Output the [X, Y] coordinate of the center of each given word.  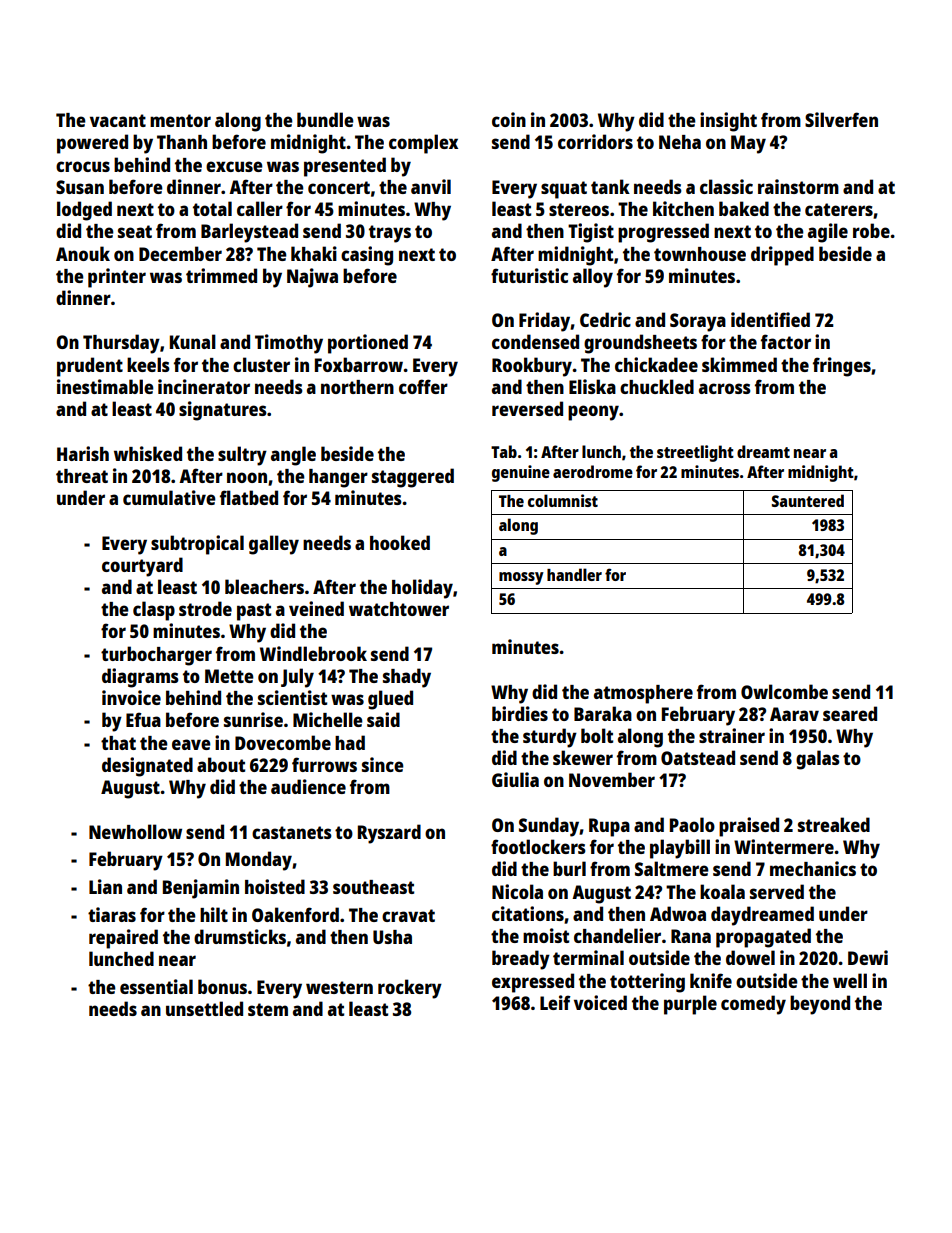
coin [509, 119]
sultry [242, 456]
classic [726, 186]
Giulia [515, 779]
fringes [842, 367]
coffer [423, 386]
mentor [180, 120]
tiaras [112, 914]
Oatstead [698, 757]
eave [191, 744]
